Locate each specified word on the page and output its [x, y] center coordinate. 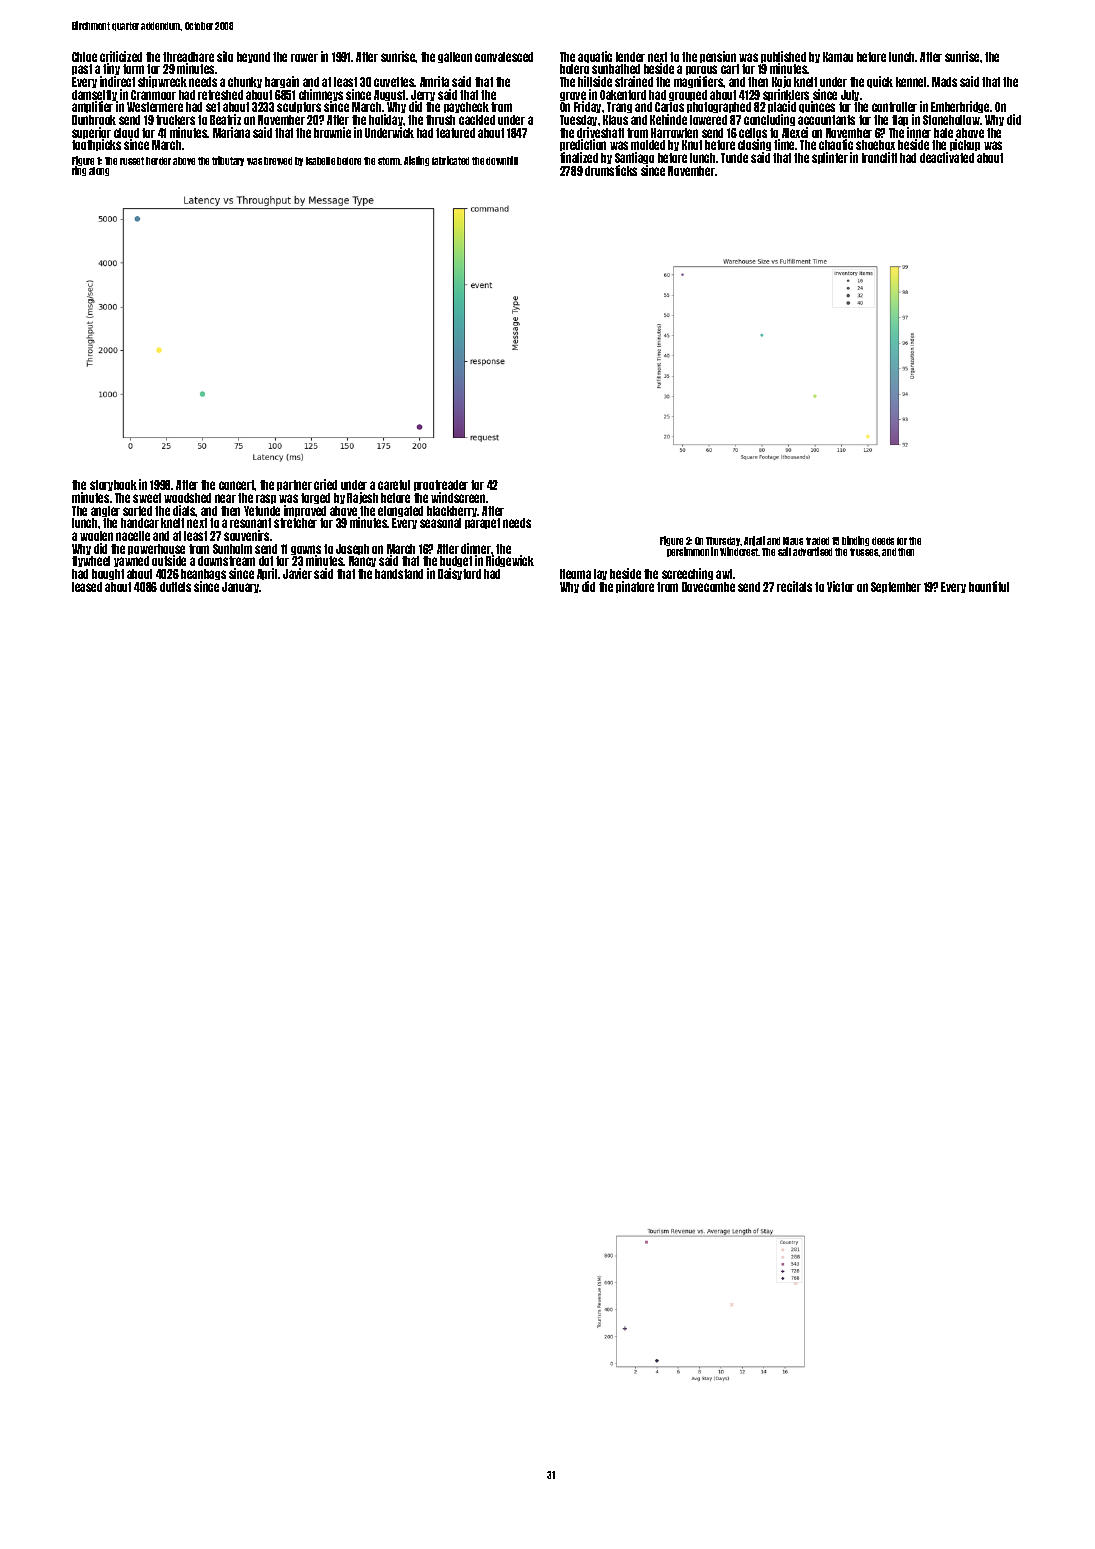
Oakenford [623, 95]
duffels [175, 587]
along [99, 171]
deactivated [947, 158]
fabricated [450, 160]
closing [754, 146]
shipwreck [162, 82]
